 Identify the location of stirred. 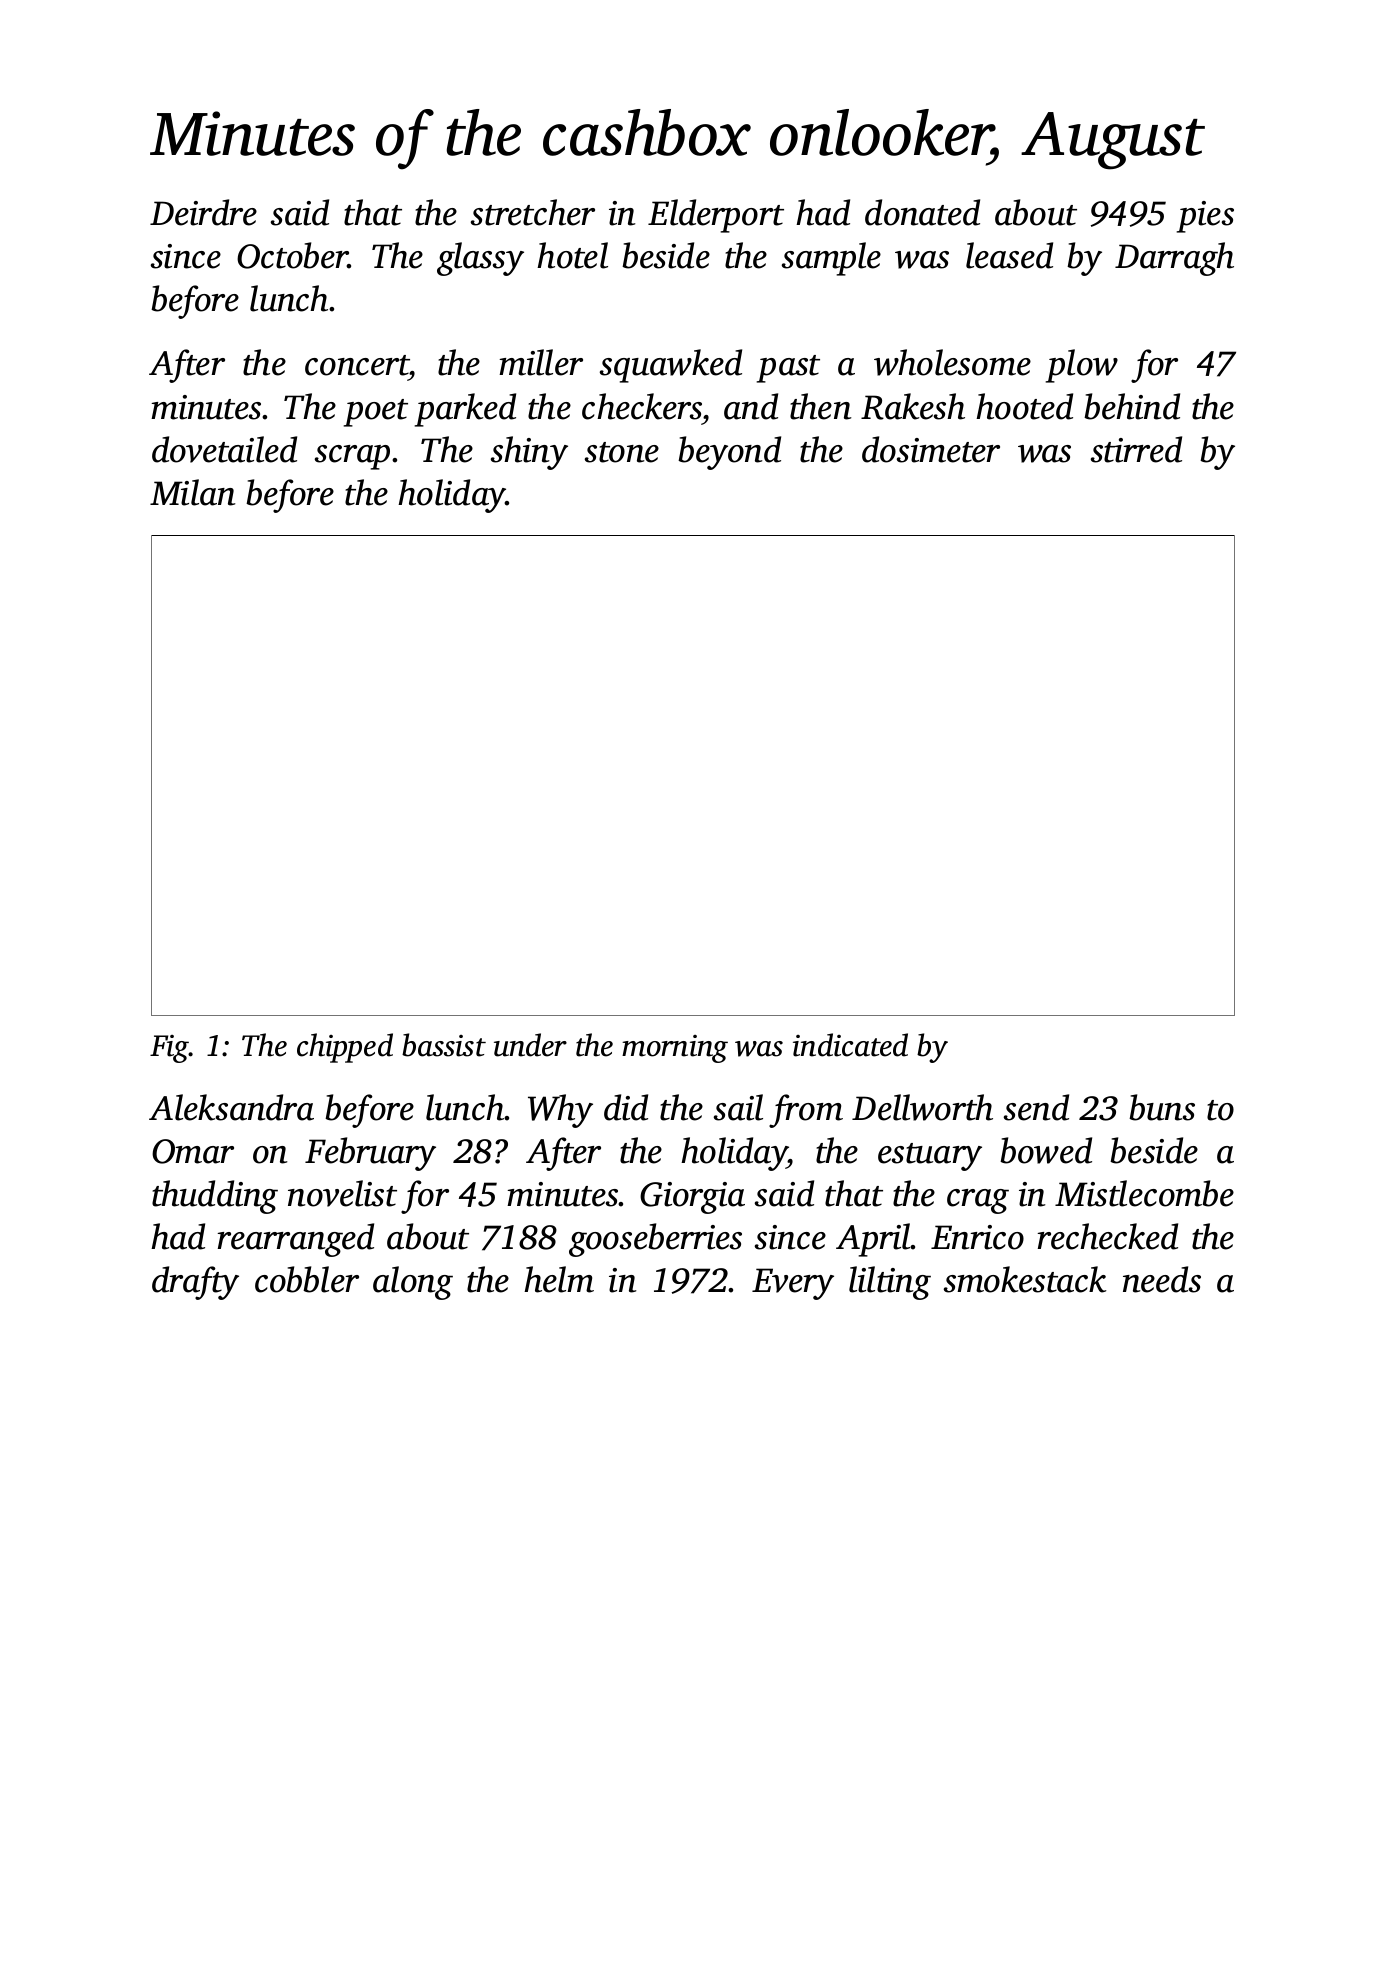
(1136, 449).
